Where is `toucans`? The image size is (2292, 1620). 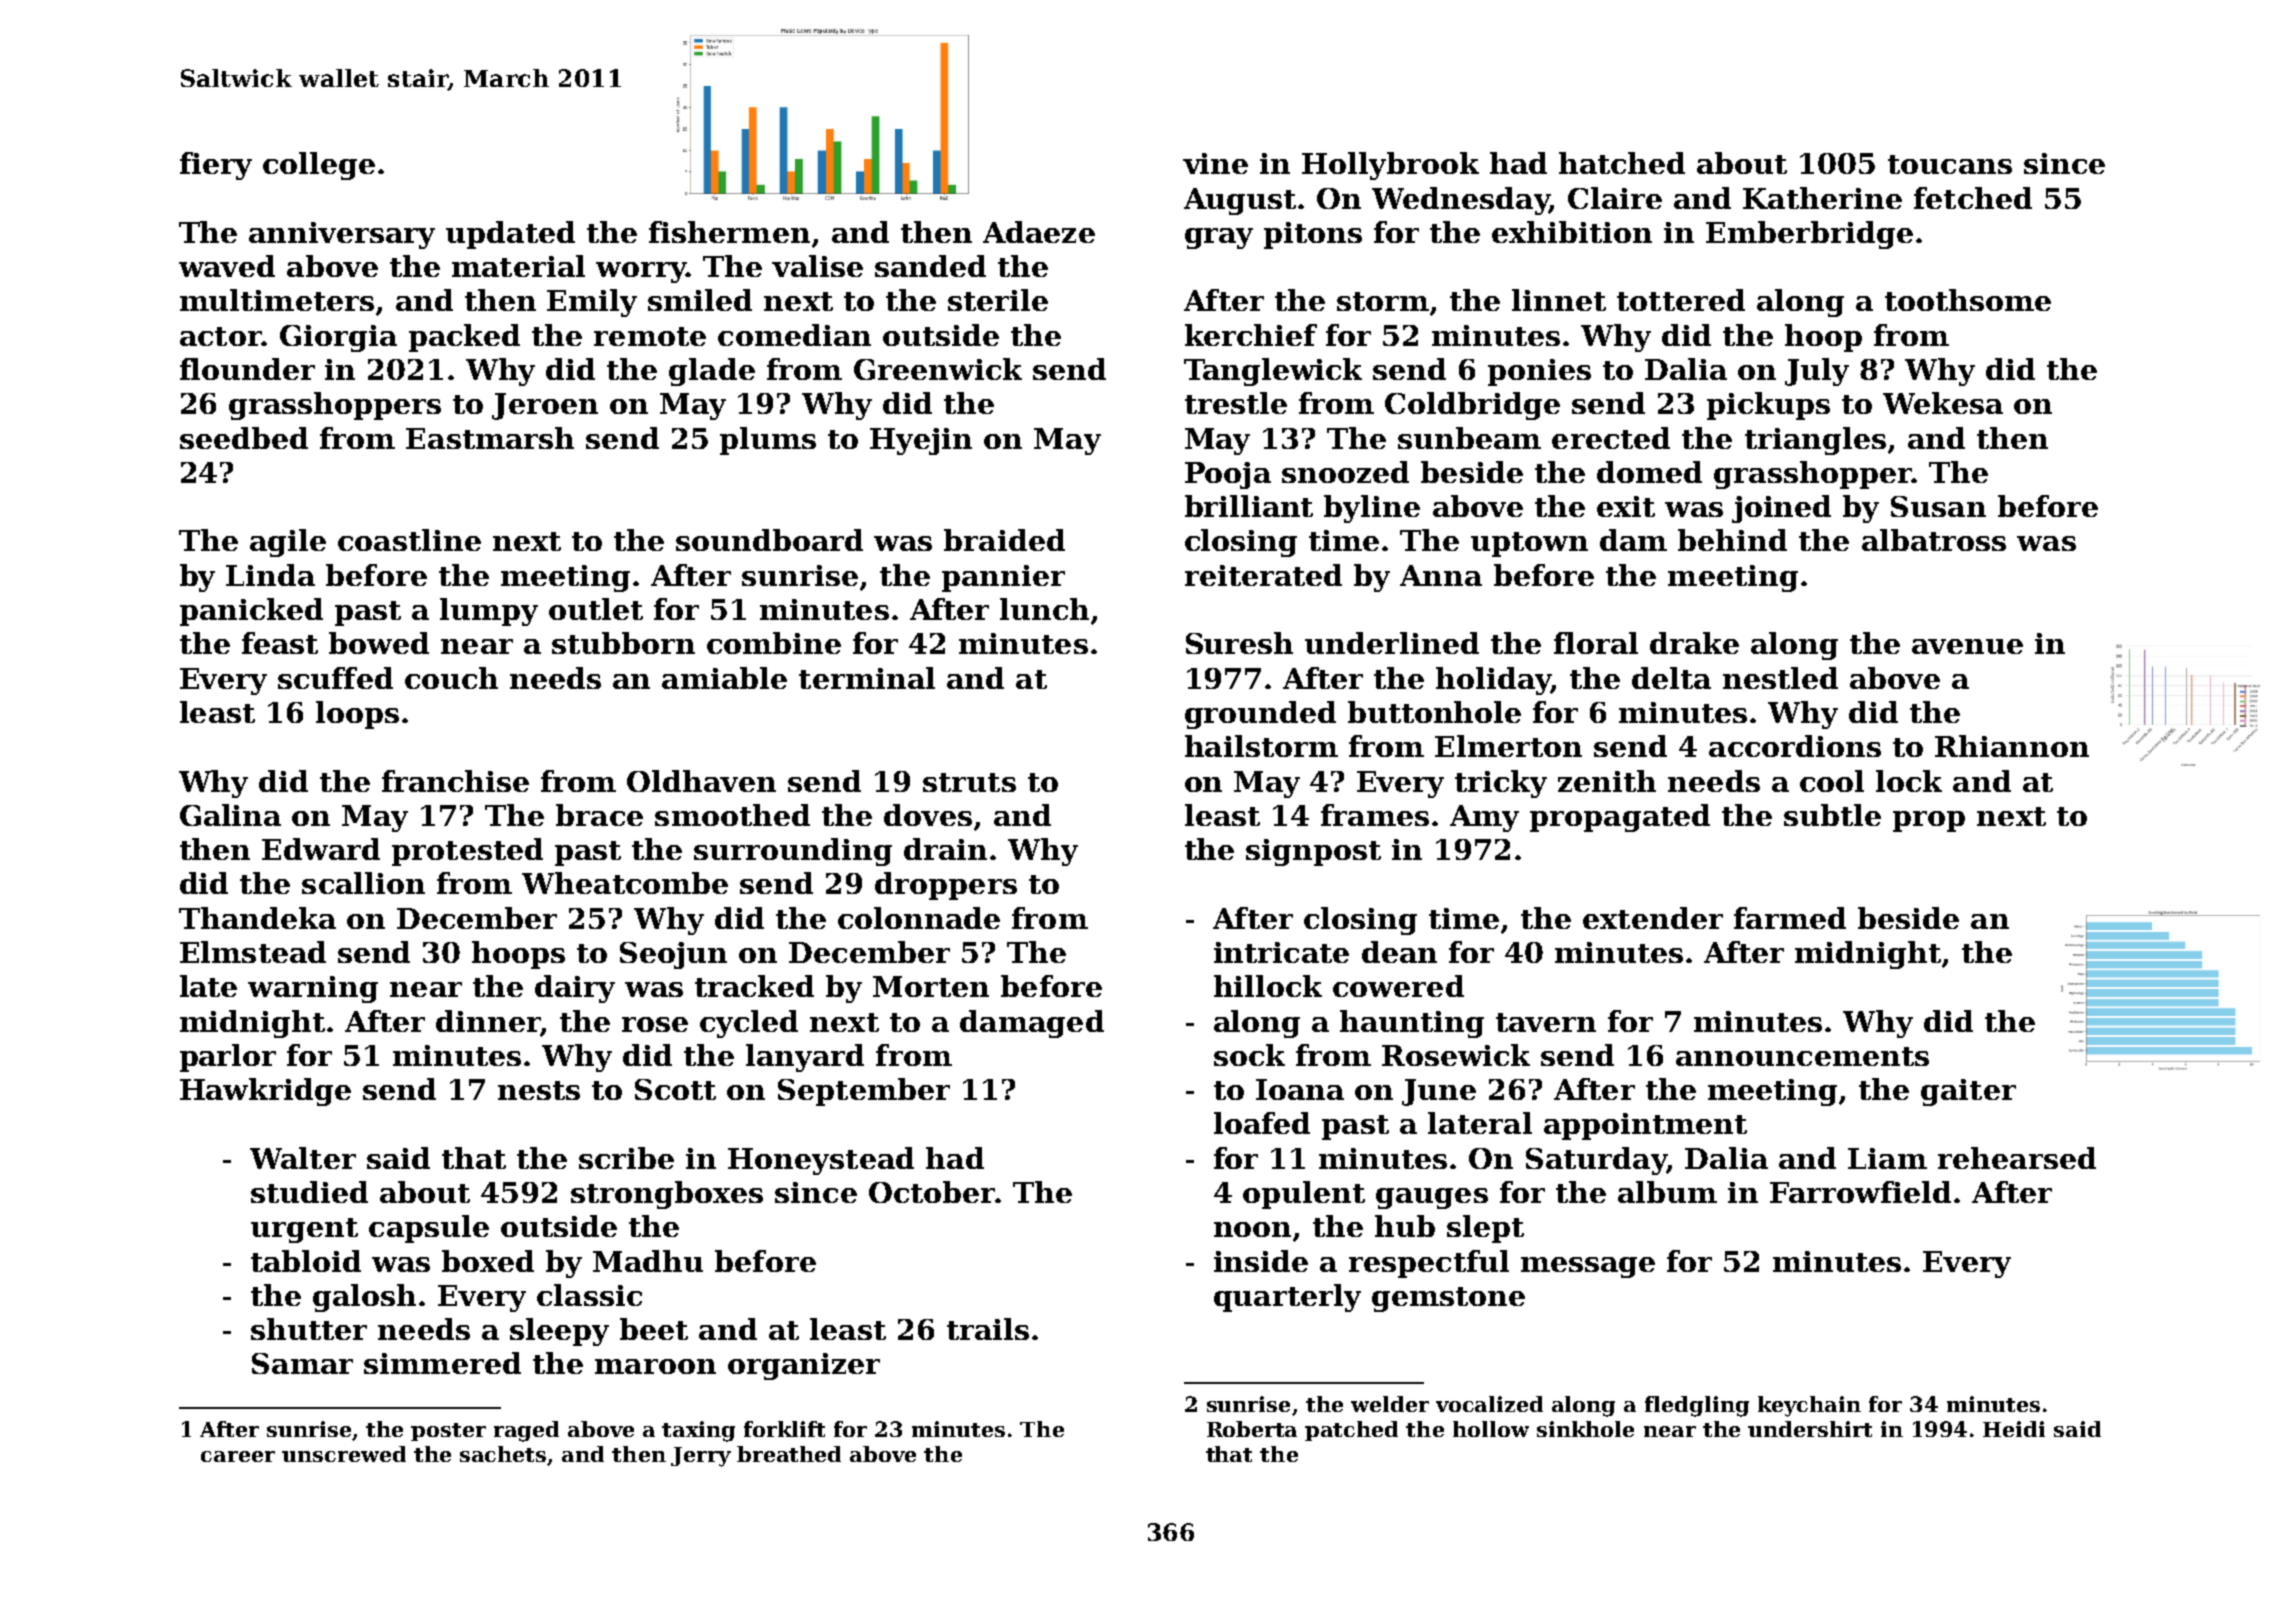
toucans is located at coordinates (1950, 164).
